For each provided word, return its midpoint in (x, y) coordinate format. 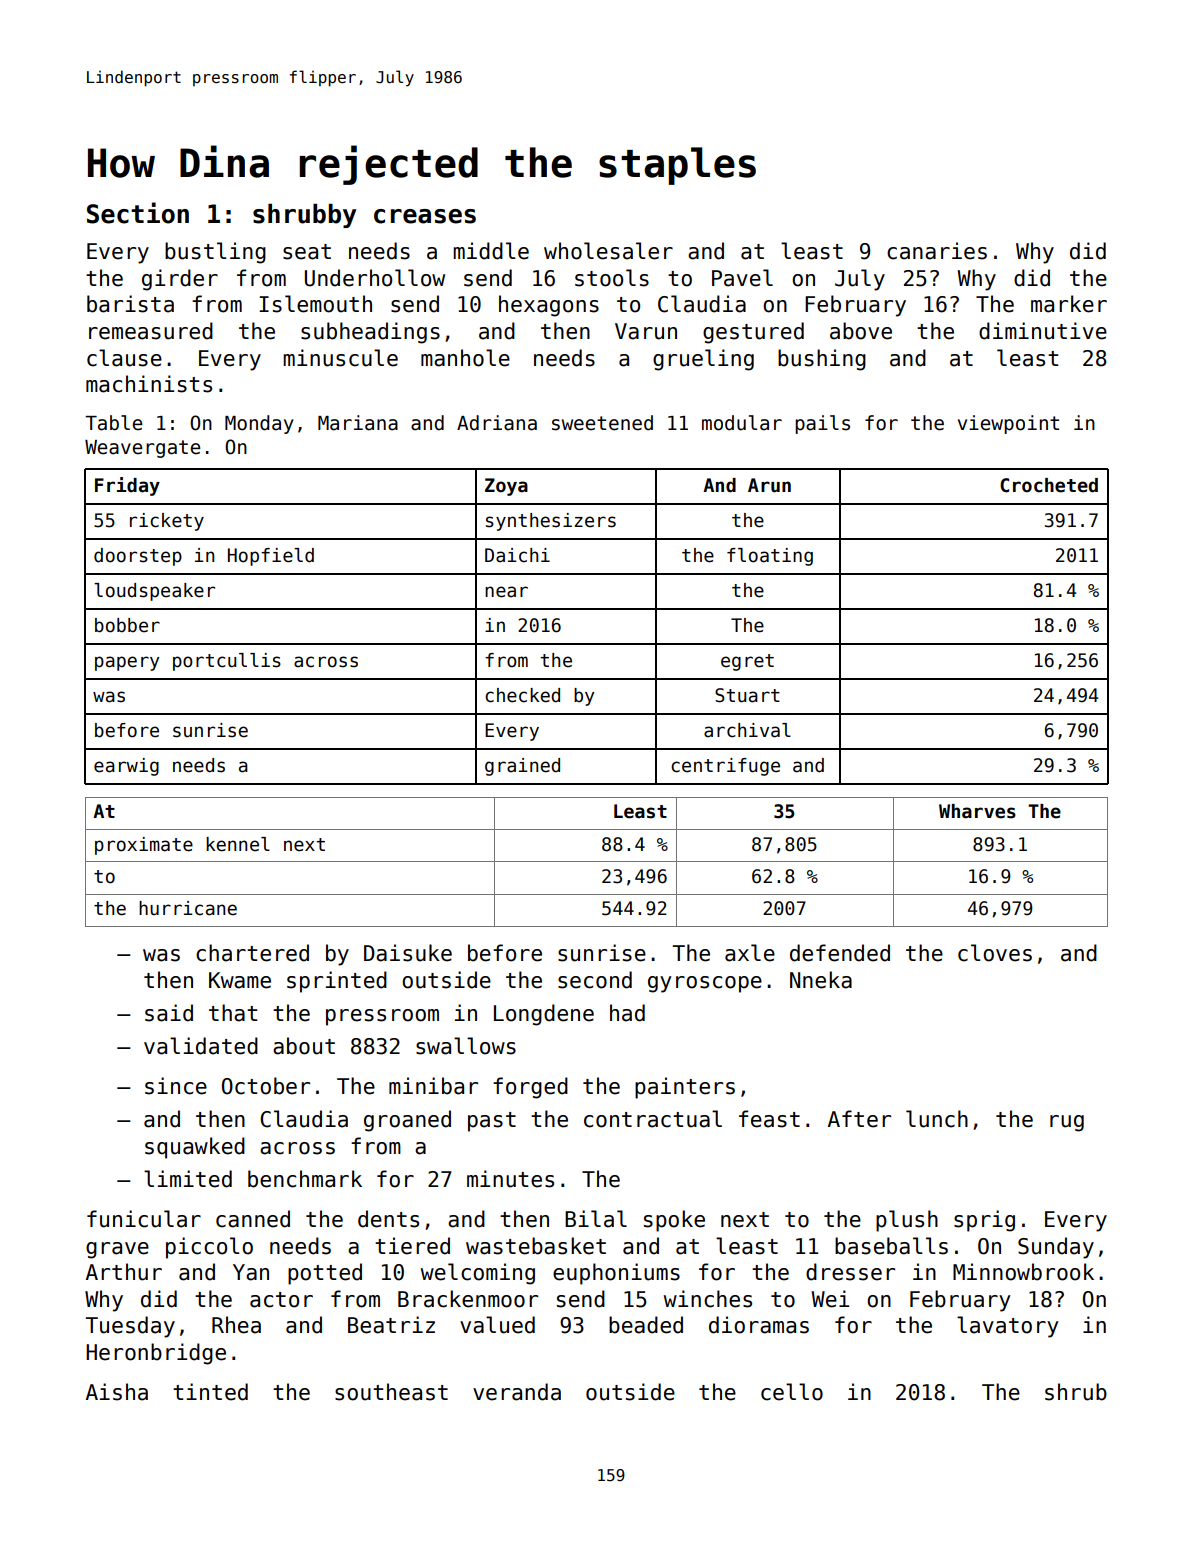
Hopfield (271, 557)
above (861, 331)
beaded (646, 1325)
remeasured (151, 331)
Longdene (544, 1015)
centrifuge (725, 767)
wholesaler (608, 251)
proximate (144, 846)
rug (1067, 1123)
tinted (210, 1392)
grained (522, 767)
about (304, 1046)
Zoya (506, 487)
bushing (822, 360)
